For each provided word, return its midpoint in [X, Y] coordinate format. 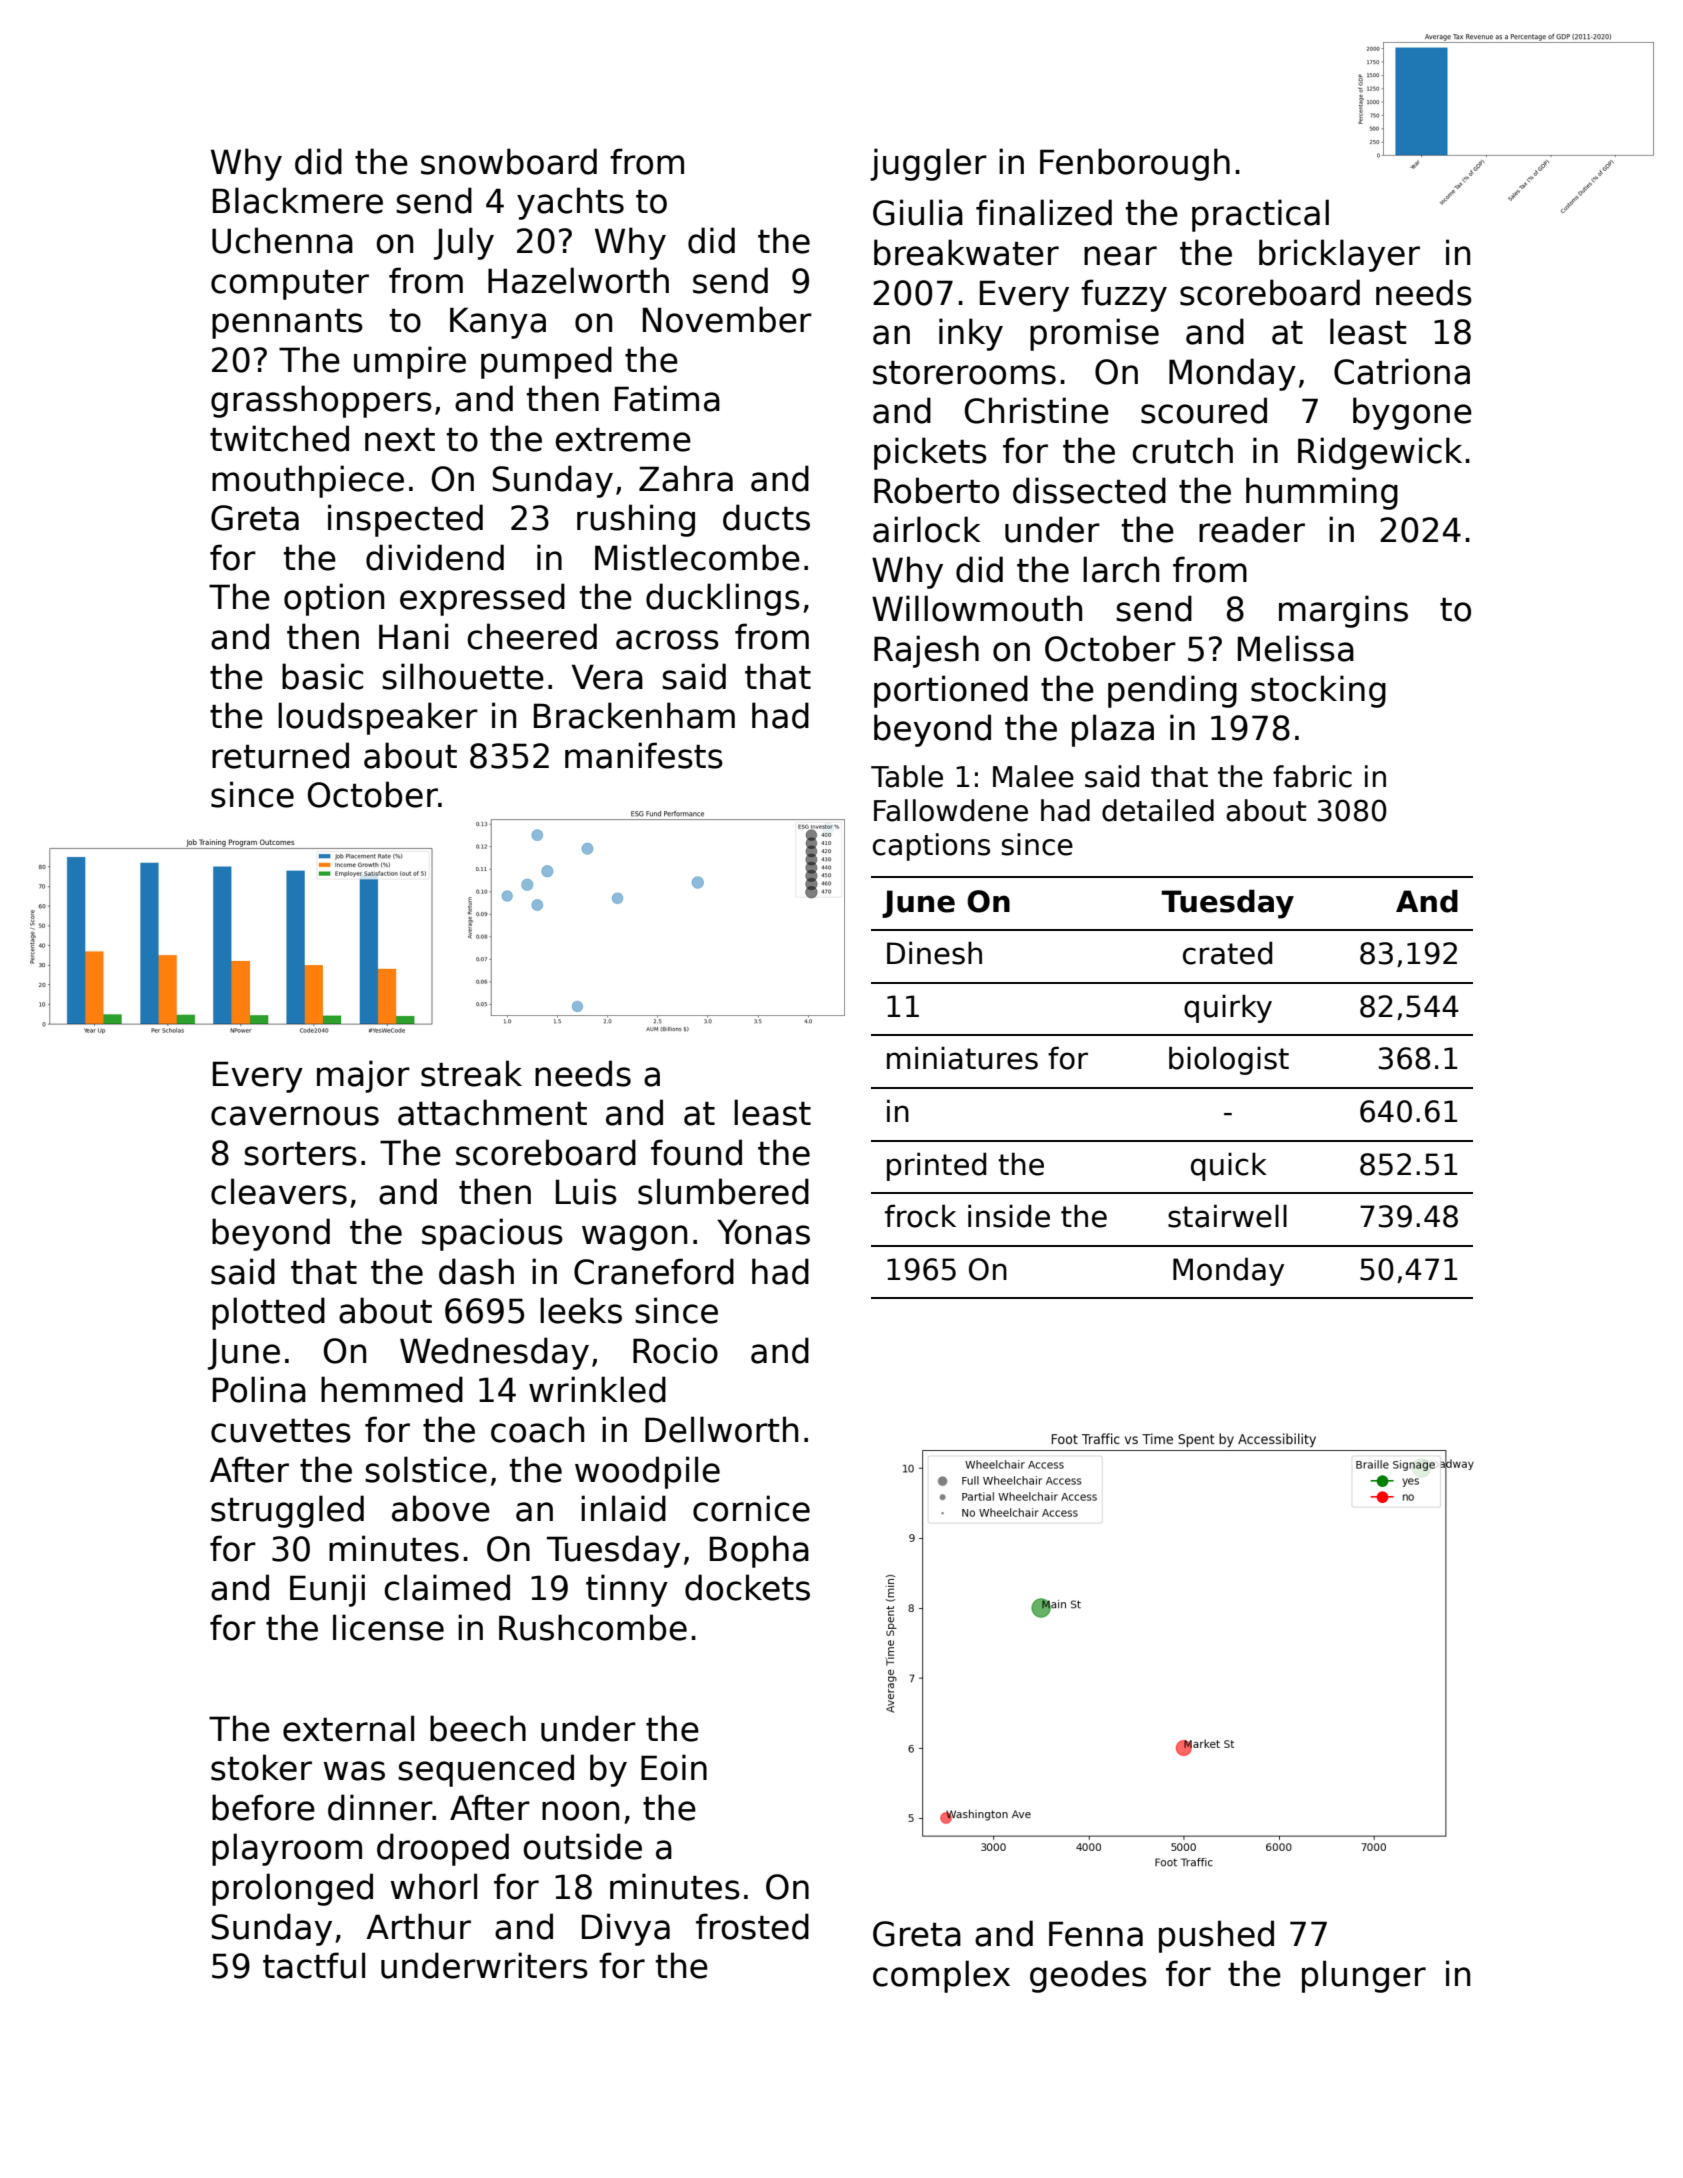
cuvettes [281, 1431]
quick [1229, 1166]
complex [941, 1976]
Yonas [763, 1232]
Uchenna [282, 240]
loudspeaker [378, 718]
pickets [930, 453]
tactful [314, 1965]
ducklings [723, 599]
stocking [1318, 691]
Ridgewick [1380, 453]
